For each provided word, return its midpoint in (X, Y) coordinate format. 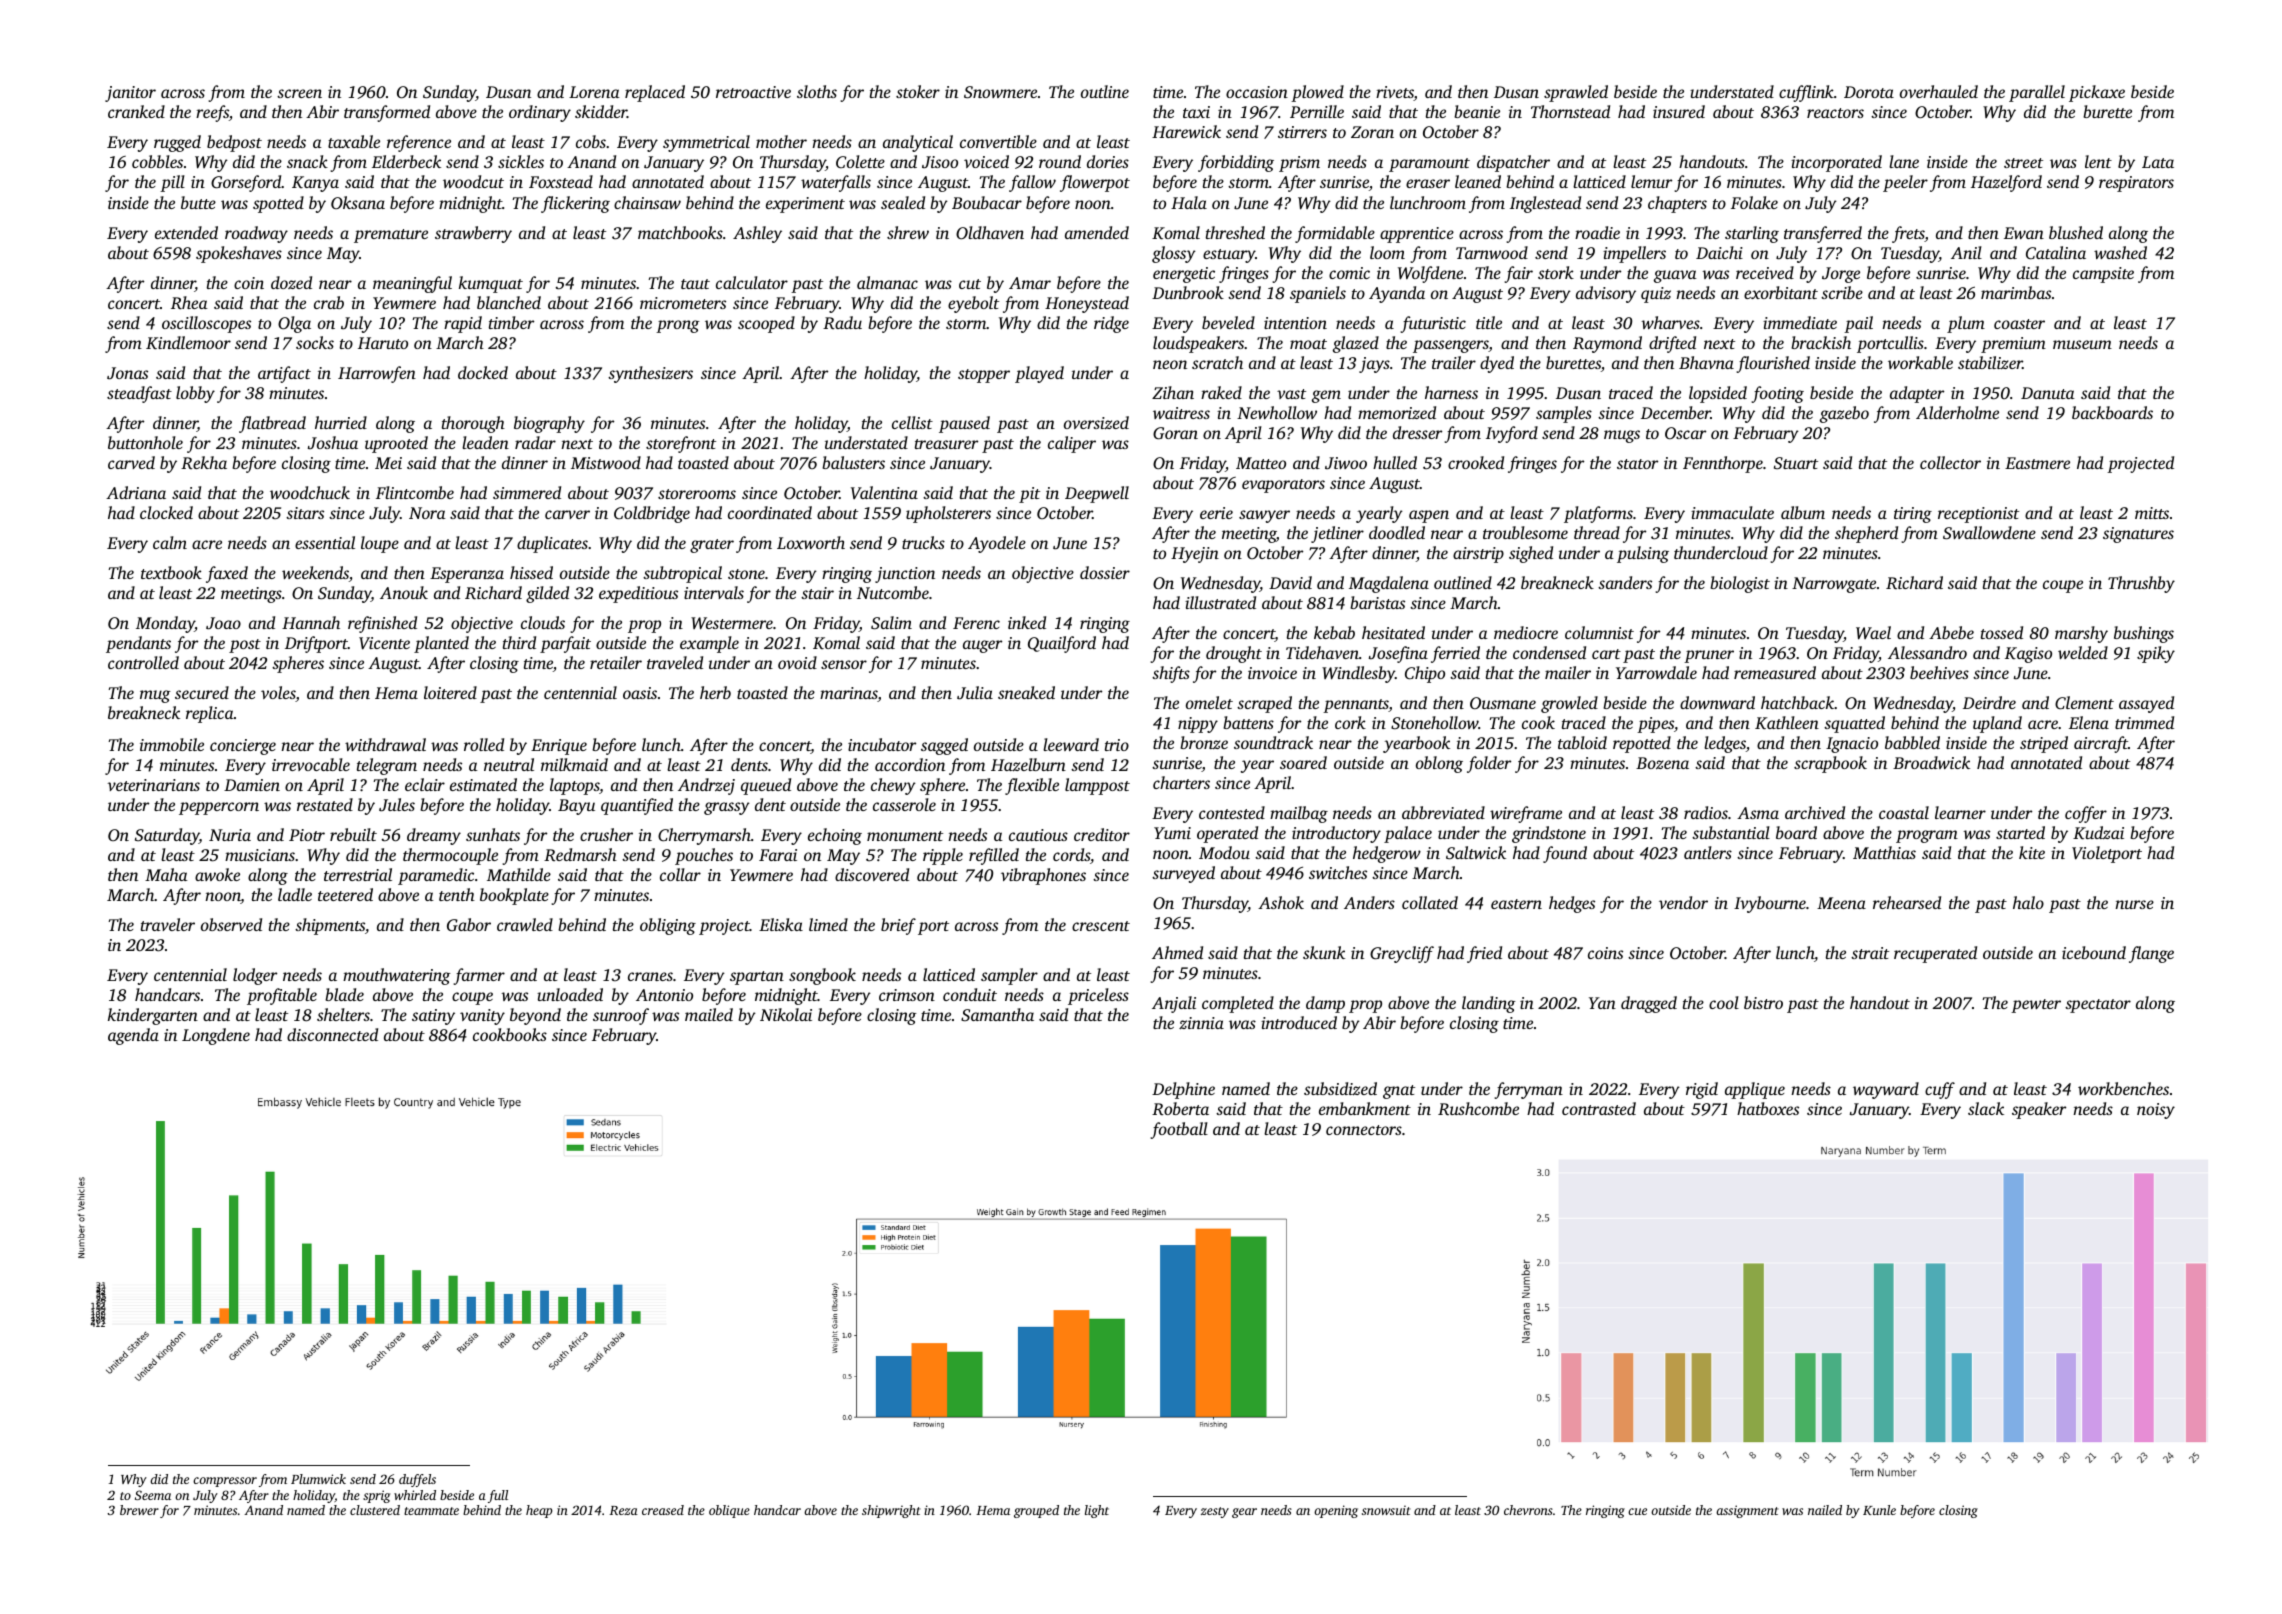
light (1097, 1511)
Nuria (230, 835)
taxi (1196, 112)
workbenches (2123, 1088)
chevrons (1528, 1510)
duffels (417, 1480)
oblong (1439, 764)
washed (2120, 252)
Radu (842, 322)
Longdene (216, 1036)
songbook (822, 976)
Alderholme (1957, 412)
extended (186, 232)
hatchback (1797, 702)
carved (131, 462)
